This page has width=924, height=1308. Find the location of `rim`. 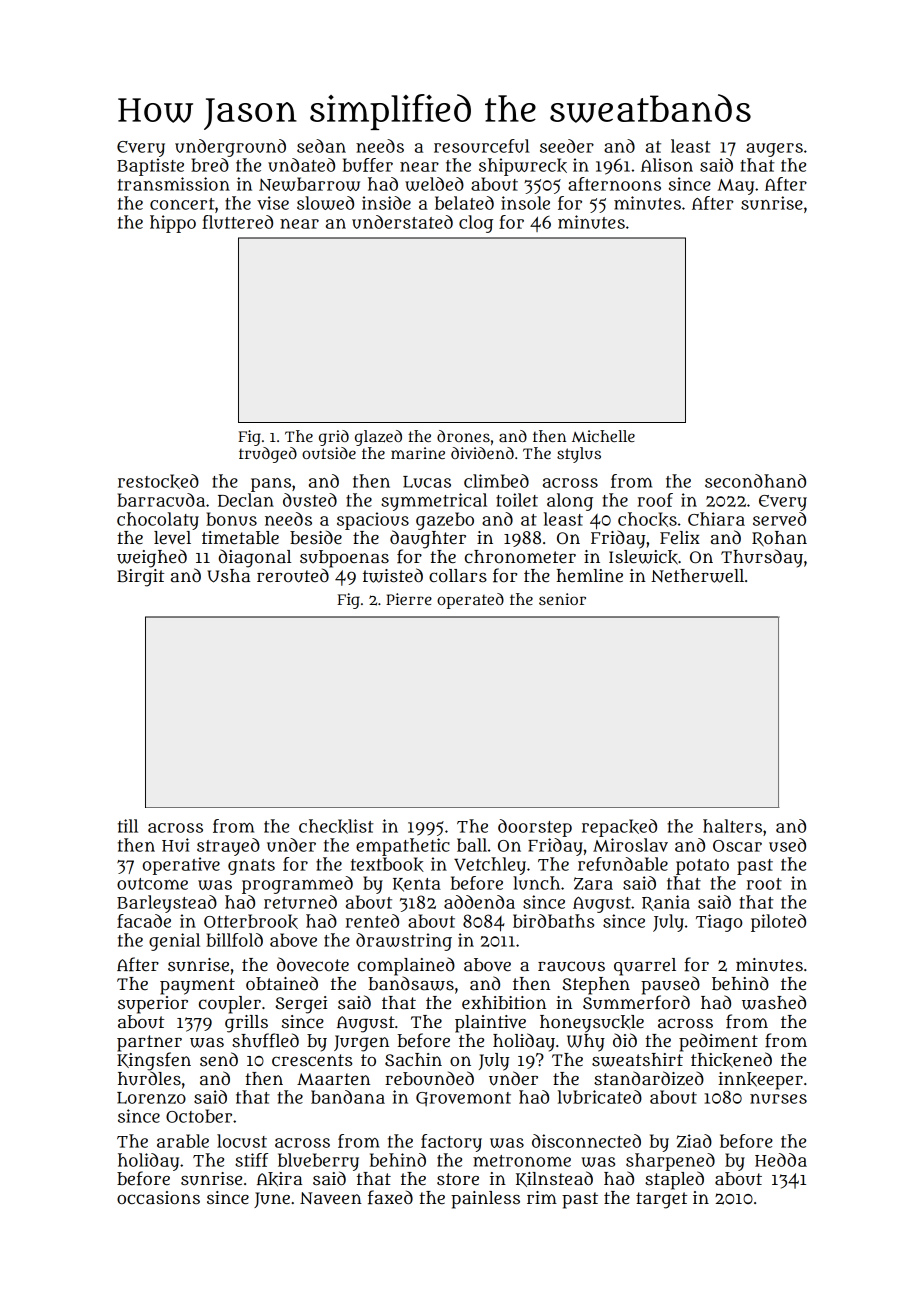

rim is located at coordinates (542, 1197).
